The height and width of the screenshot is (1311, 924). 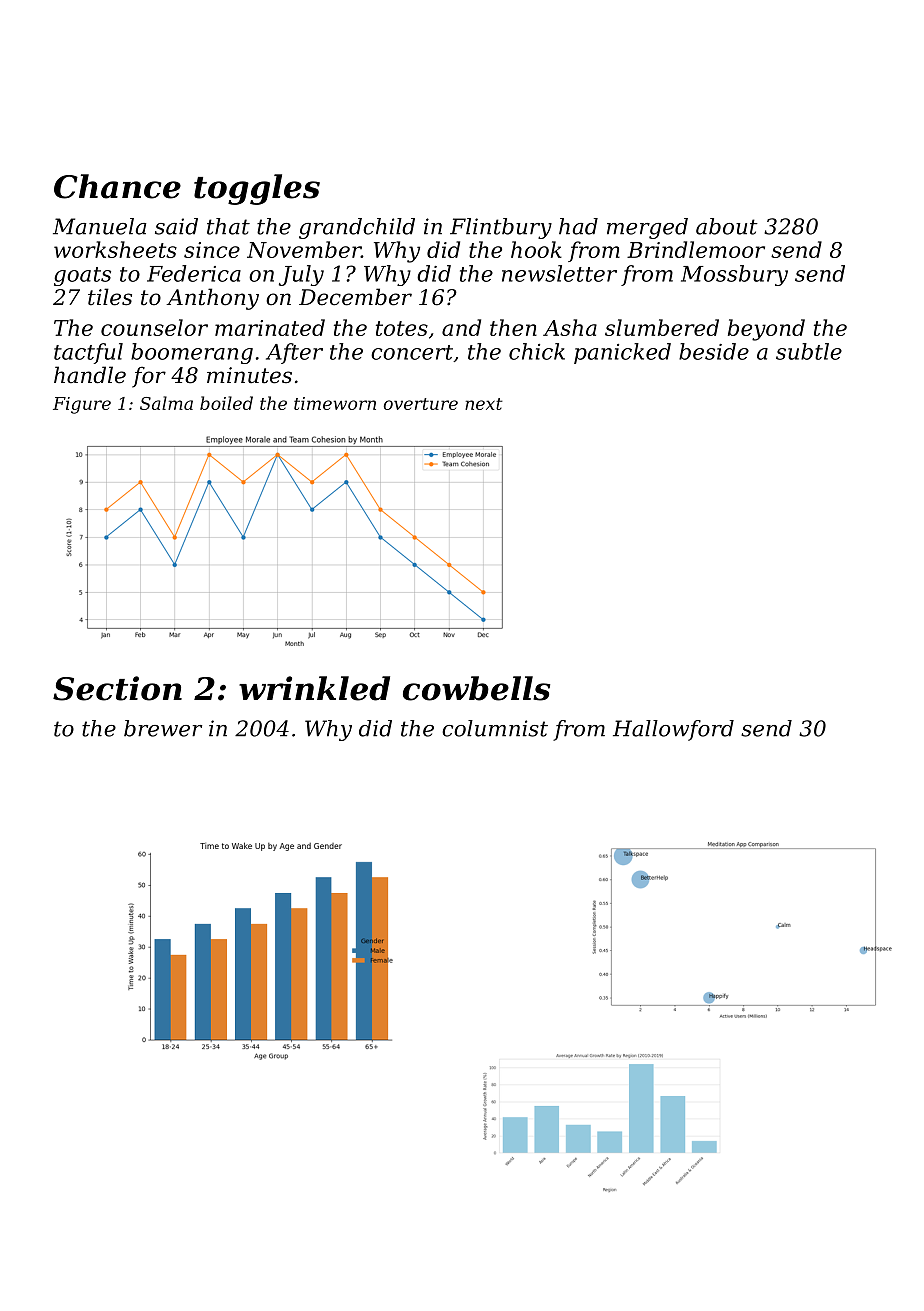 What do you see at coordinates (117, 186) in the screenshot?
I see `Chance` at bounding box center [117, 186].
